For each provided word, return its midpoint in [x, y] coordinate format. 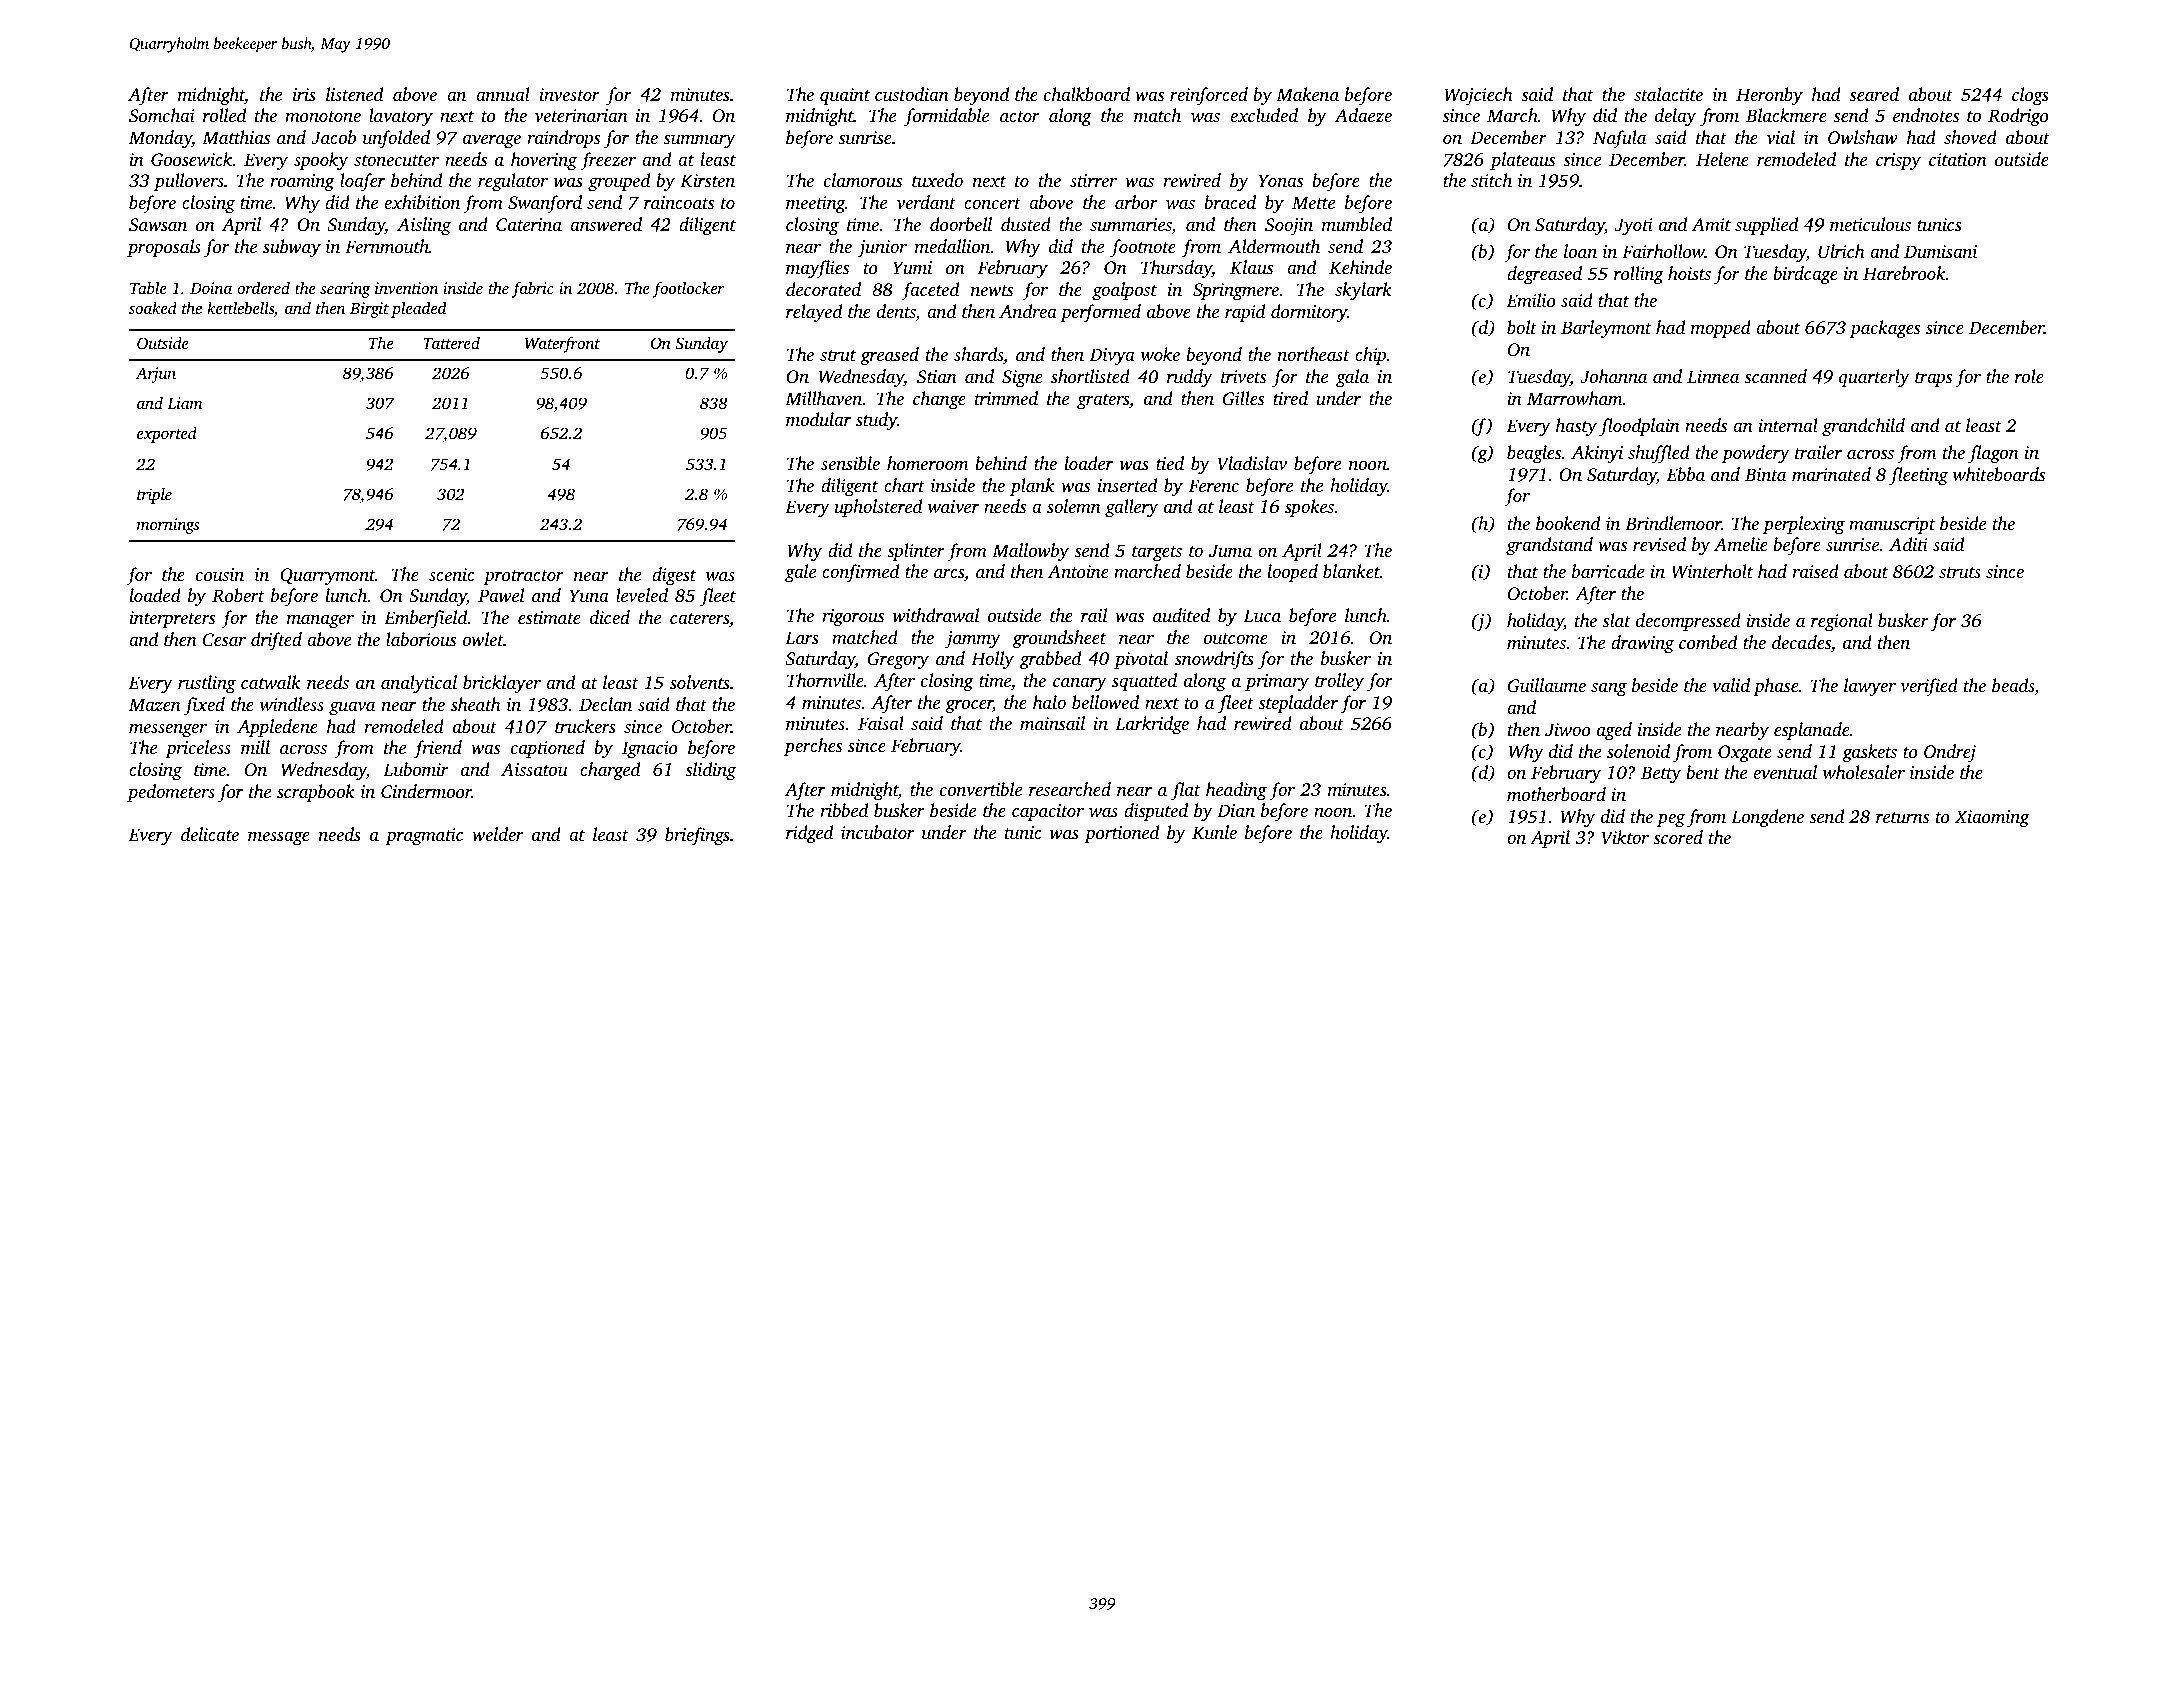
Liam [184, 403]
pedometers [171, 793]
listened [354, 94]
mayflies [817, 269]
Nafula [1619, 139]
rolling [1639, 275]
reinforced [1209, 96]
